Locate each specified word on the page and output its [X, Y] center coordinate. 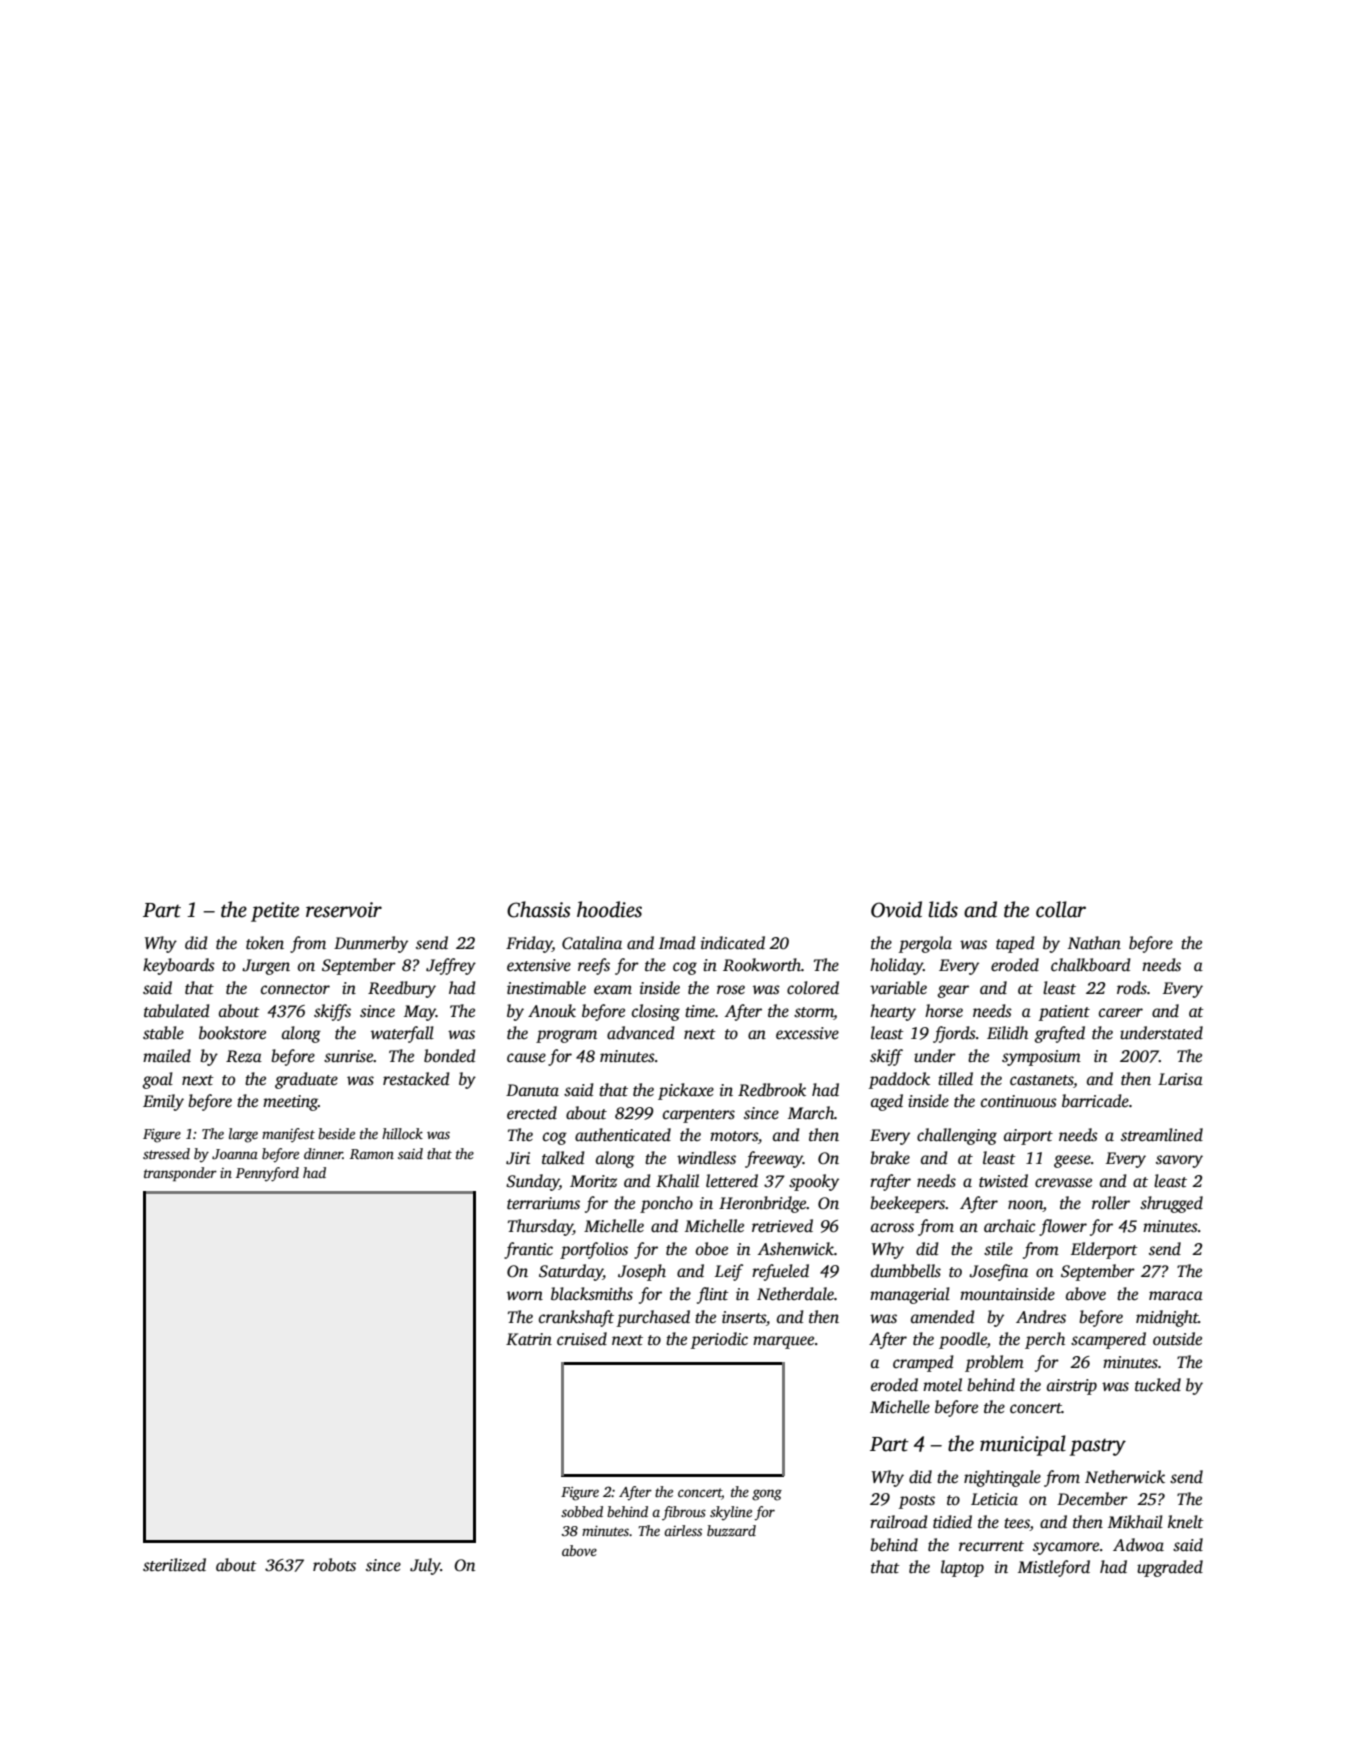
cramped [923, 1363]
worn [525, 1295]
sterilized [174, 1565]
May [420, 1013]
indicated [733, 943]
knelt [1186, 1522]
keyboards [179, 966]
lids [943, 909]
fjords [954, 1034]
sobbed [582, 1511]
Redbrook [772, 1089]
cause [526, 1058]
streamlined [1162, 1135]
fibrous [684, 1513]
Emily [163, 1102]
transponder [180, 1174]
